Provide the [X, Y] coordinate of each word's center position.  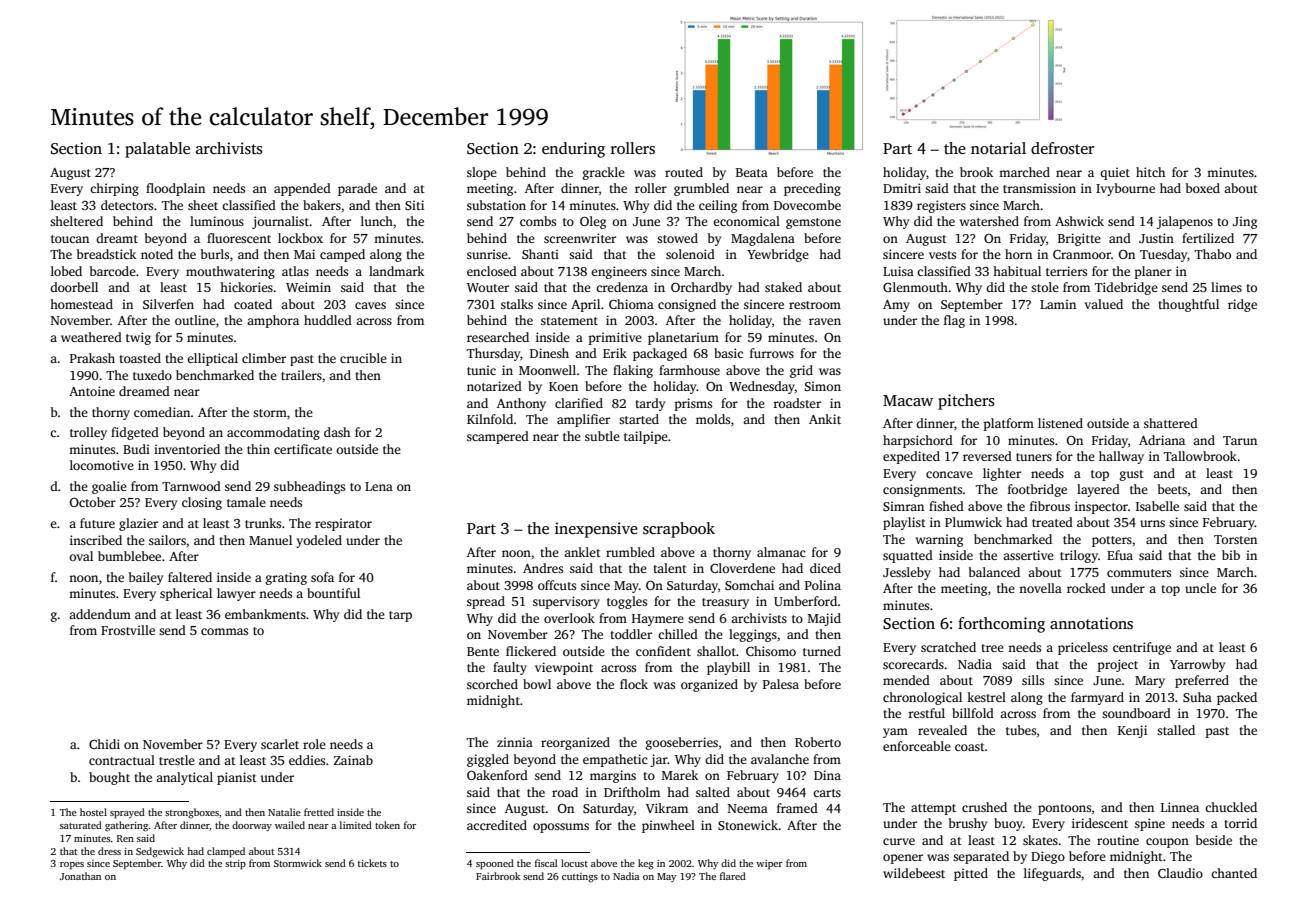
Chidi [104, 744]
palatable [157, 150]
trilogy [1079, 556]
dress [109, 851]
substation [496, 205]
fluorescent [239, 238]
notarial [998, 148]
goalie [109, 487]
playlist [904, 523]
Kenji [1132, 731]
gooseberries [682, 743]
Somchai [749, 585]
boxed [1203, 188]
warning [939, 540]
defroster [1062, 148]
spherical [186, 594]
